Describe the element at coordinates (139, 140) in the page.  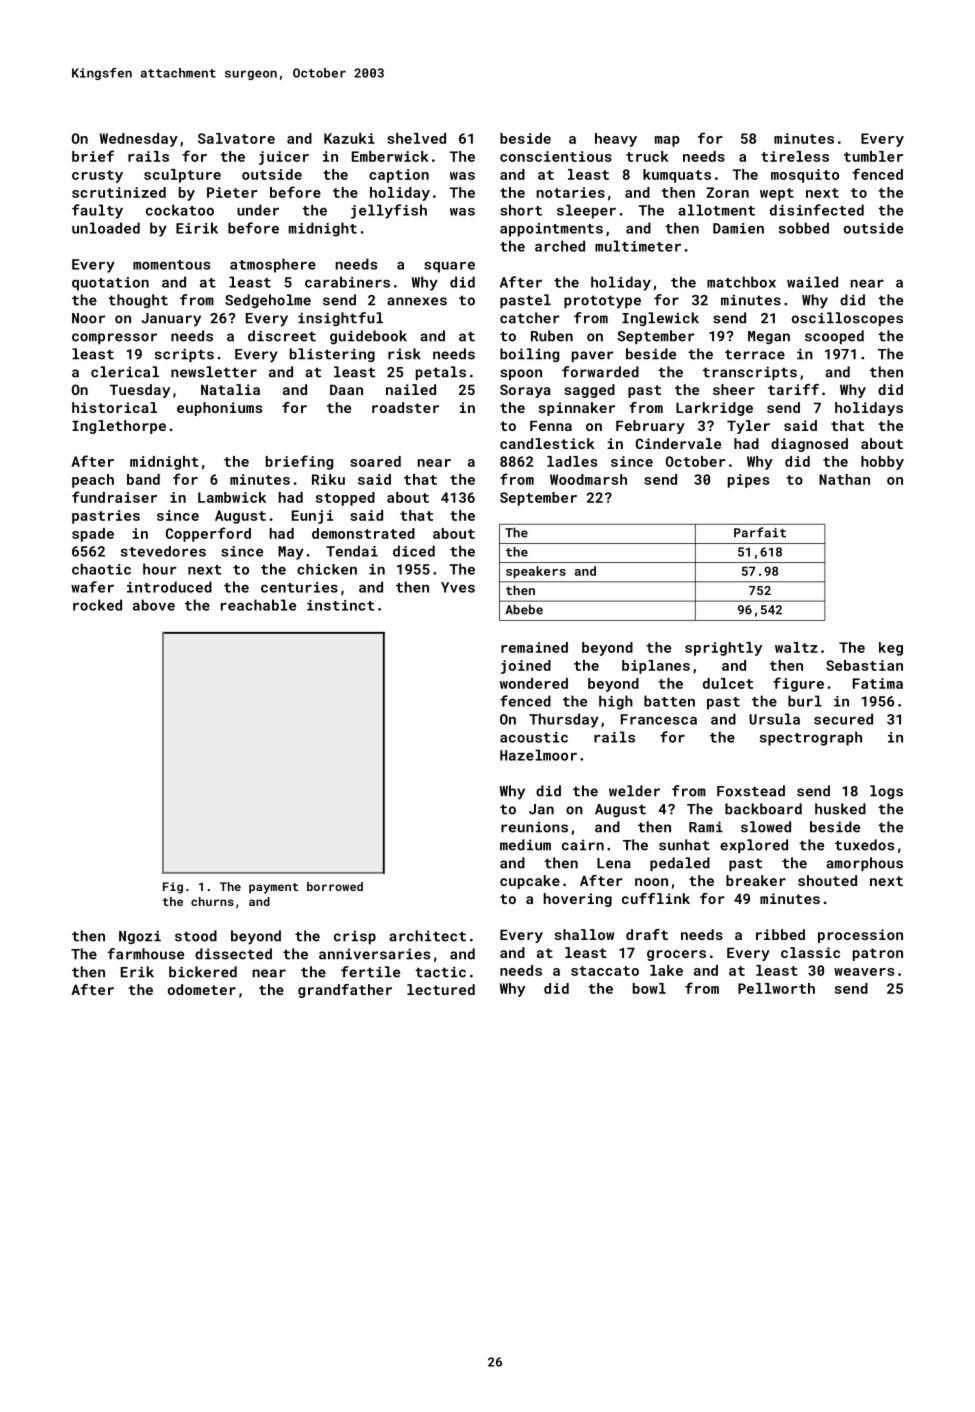
I see `Wednesday` at that location.
